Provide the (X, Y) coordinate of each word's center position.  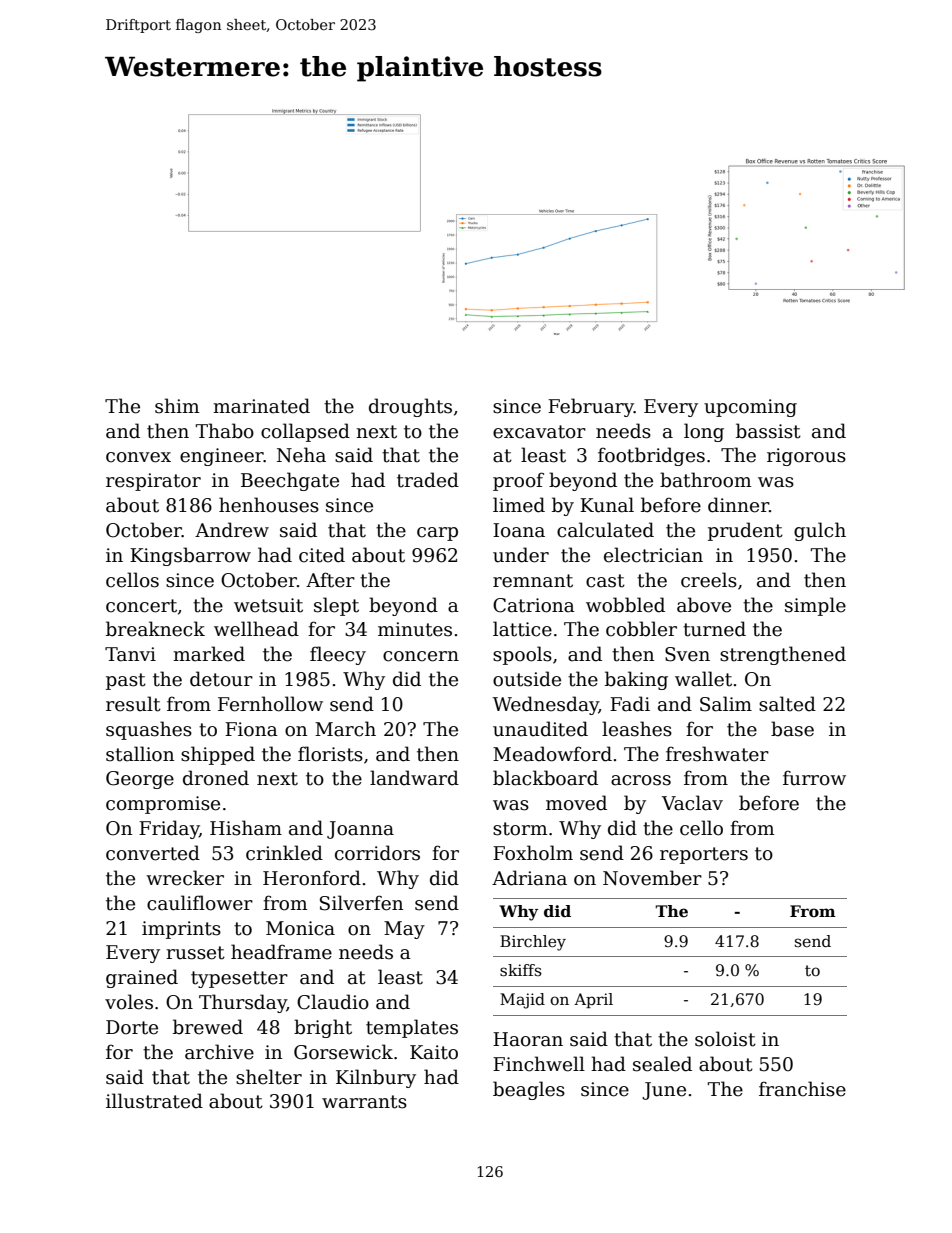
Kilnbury (376, 1078)
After (330, 580)
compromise (163, 805)
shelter (269, 1077)
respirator (153, 482)
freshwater (717, 754)
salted (787, 704)
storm (520, 829)
